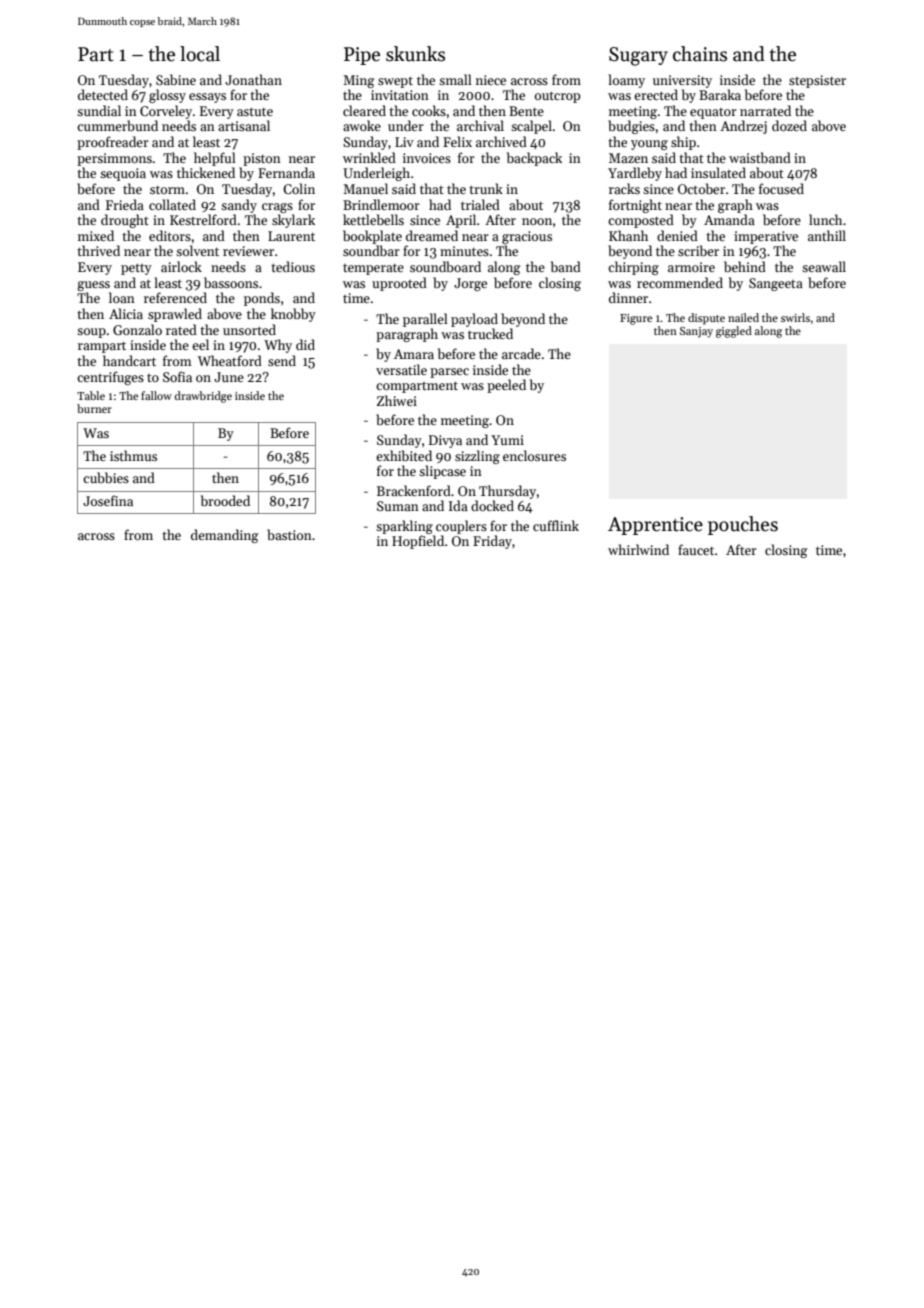 This page has height=1308, width=924. I want to click on Baraka, so click(720, 94).
